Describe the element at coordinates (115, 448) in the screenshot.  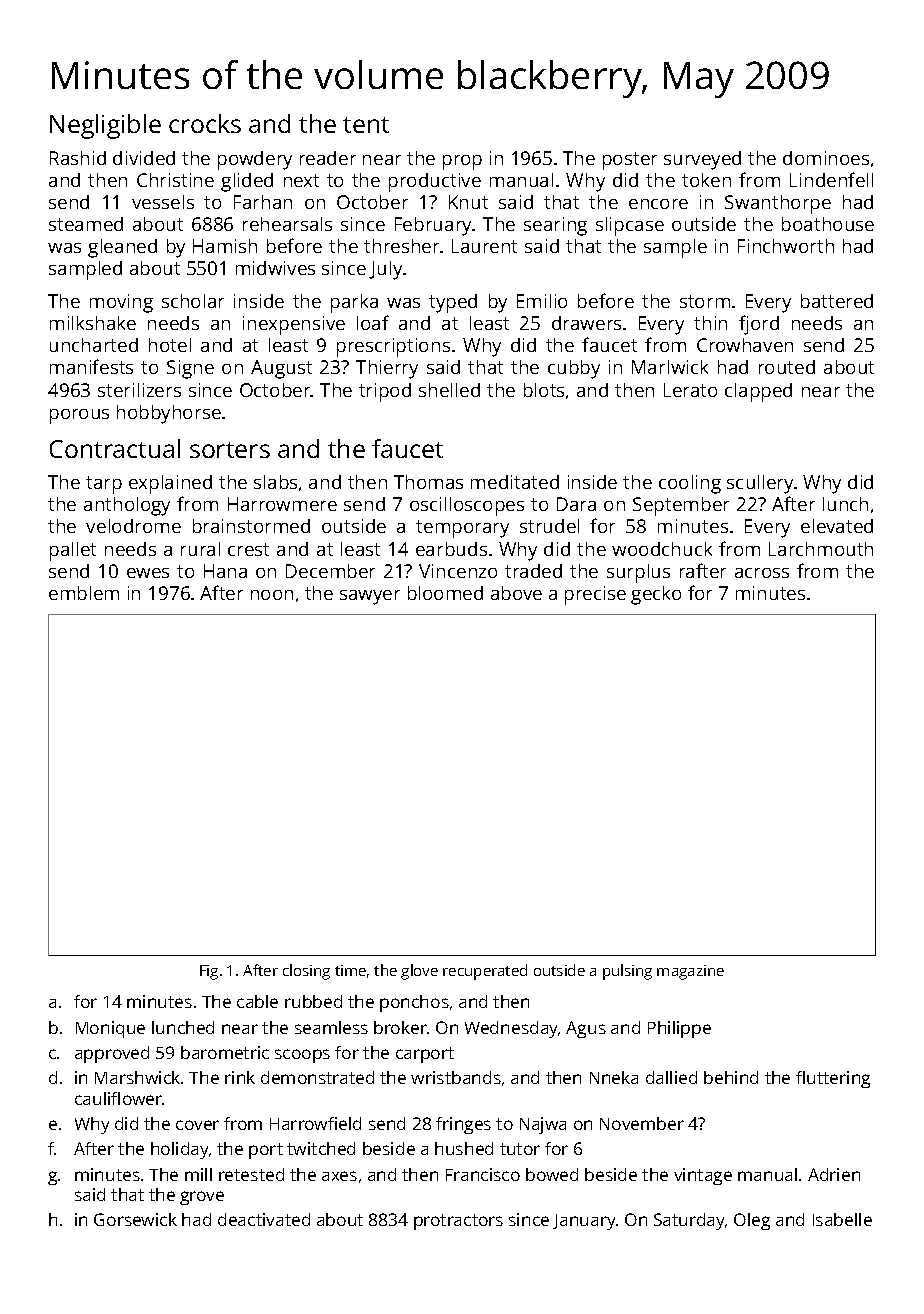
I see `Contractual` at that location.
